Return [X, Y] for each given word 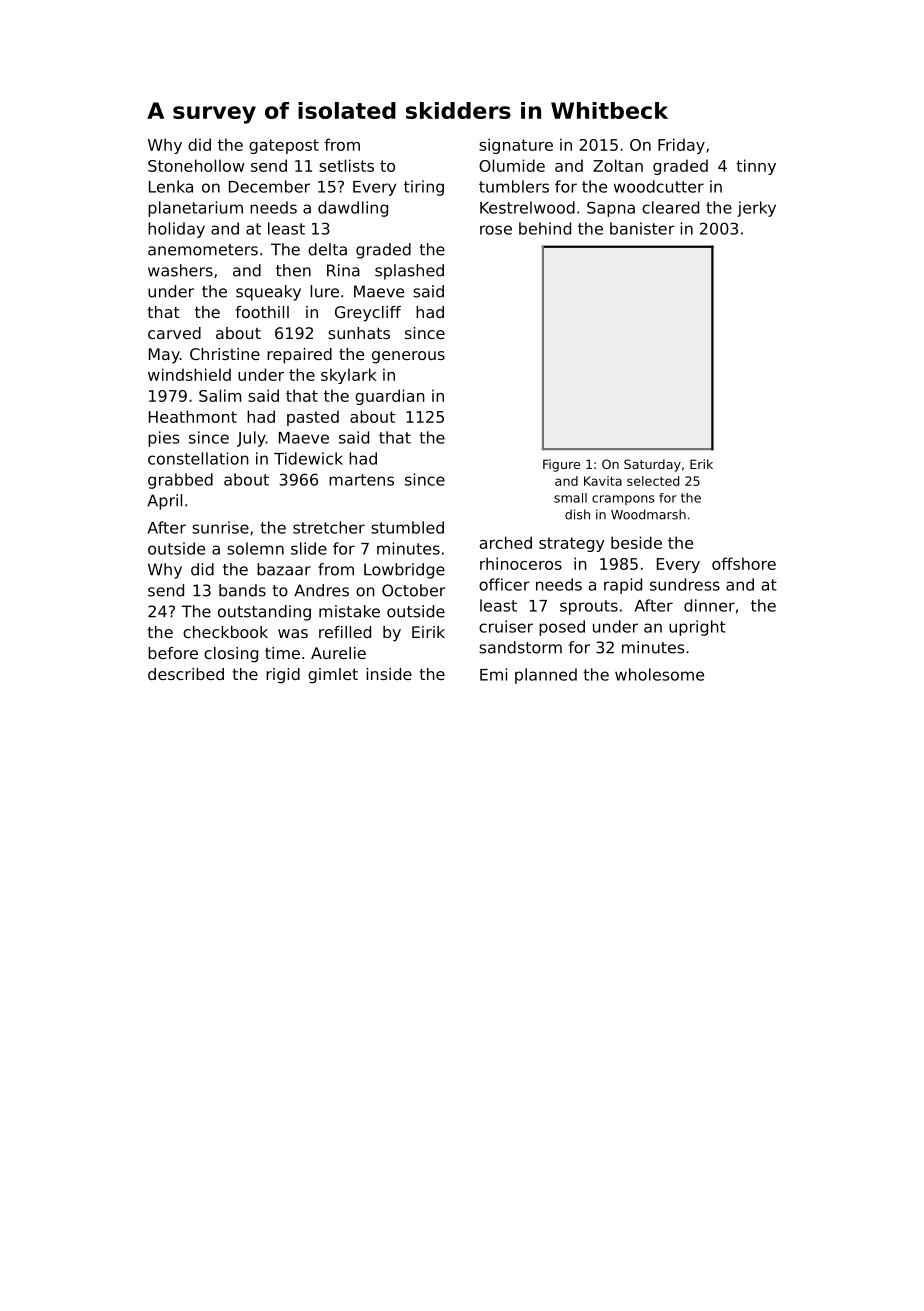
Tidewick [308, 458]
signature [516, 146]
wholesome [659, 674]
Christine [225, 354]
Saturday [652, 465]
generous [408, 357]
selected [653, 481]
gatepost [284, 146]
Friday [681, 146]
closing [231, 655]
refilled [345, 632]
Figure [561, 465]
